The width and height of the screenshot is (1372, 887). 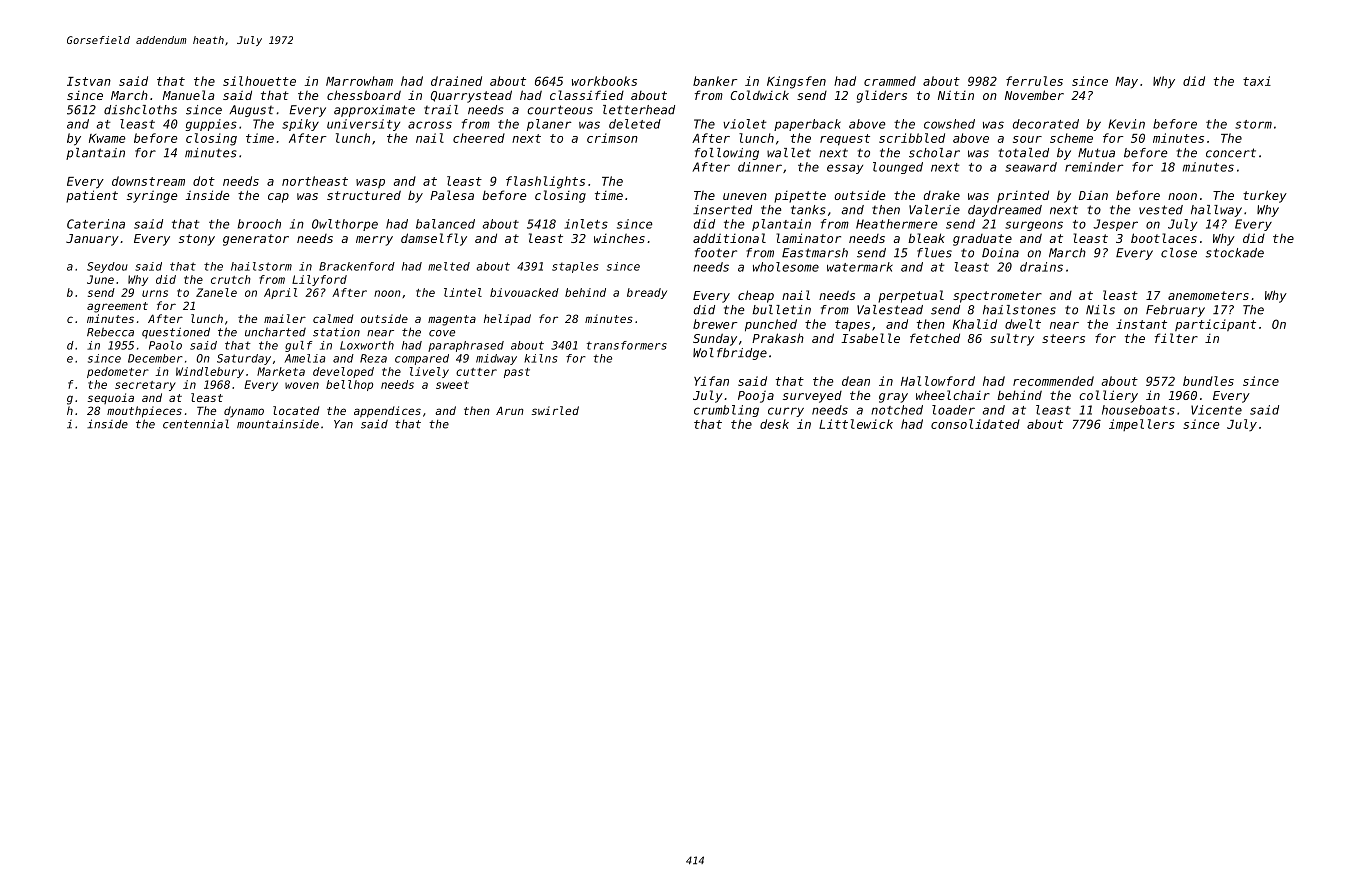 What do you see at coordinates (96, 224) in the screenshot?
I see `Caterina` at bounding box center [96, 224].
